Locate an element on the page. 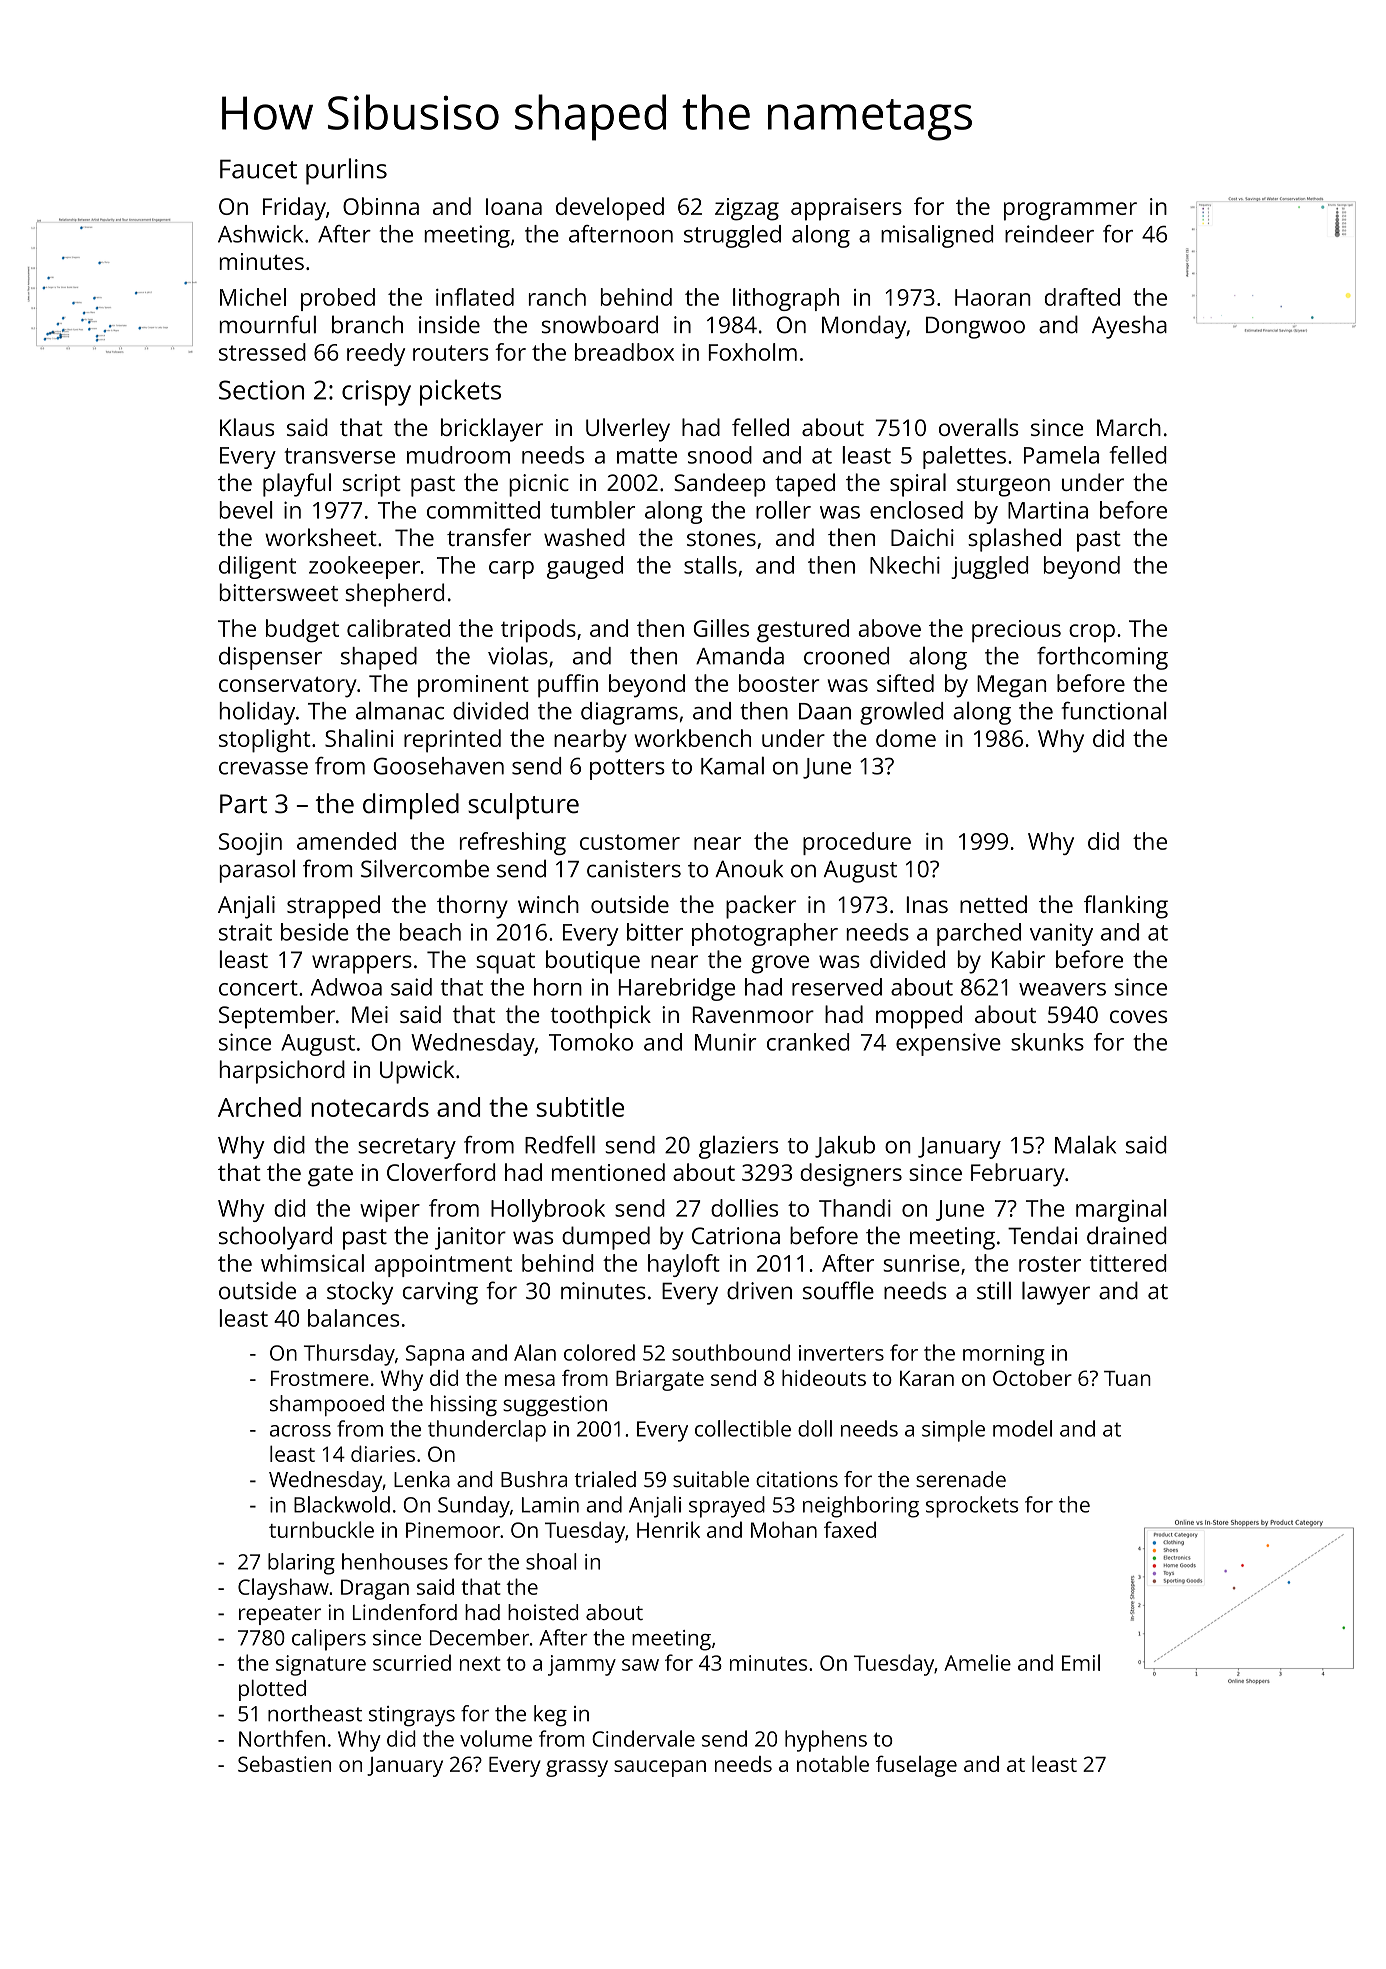  Kamal is located at coordinates (732, 765).
